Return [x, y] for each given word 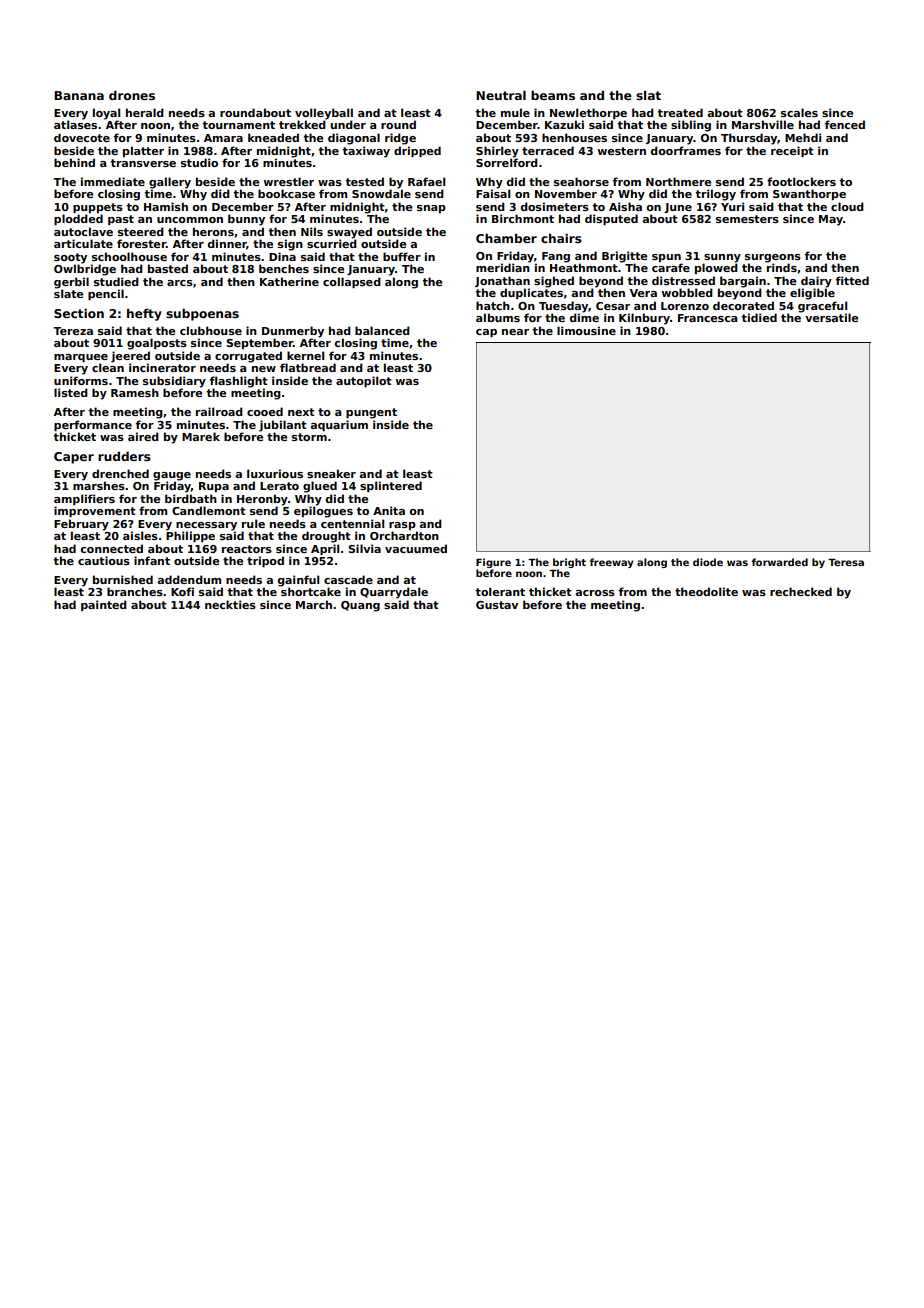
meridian [503, 267]
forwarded [780, 562]
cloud [847, 206]
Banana [79, 95]
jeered [130, 357]
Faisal [493, 193]
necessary [206, 526]
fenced [845, 124]
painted [104, 605]
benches [284, 268]
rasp [402, 526]
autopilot [364, 381]
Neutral [501, 95]
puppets [98, 208]
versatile [831, 317]
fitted [852, 280]
